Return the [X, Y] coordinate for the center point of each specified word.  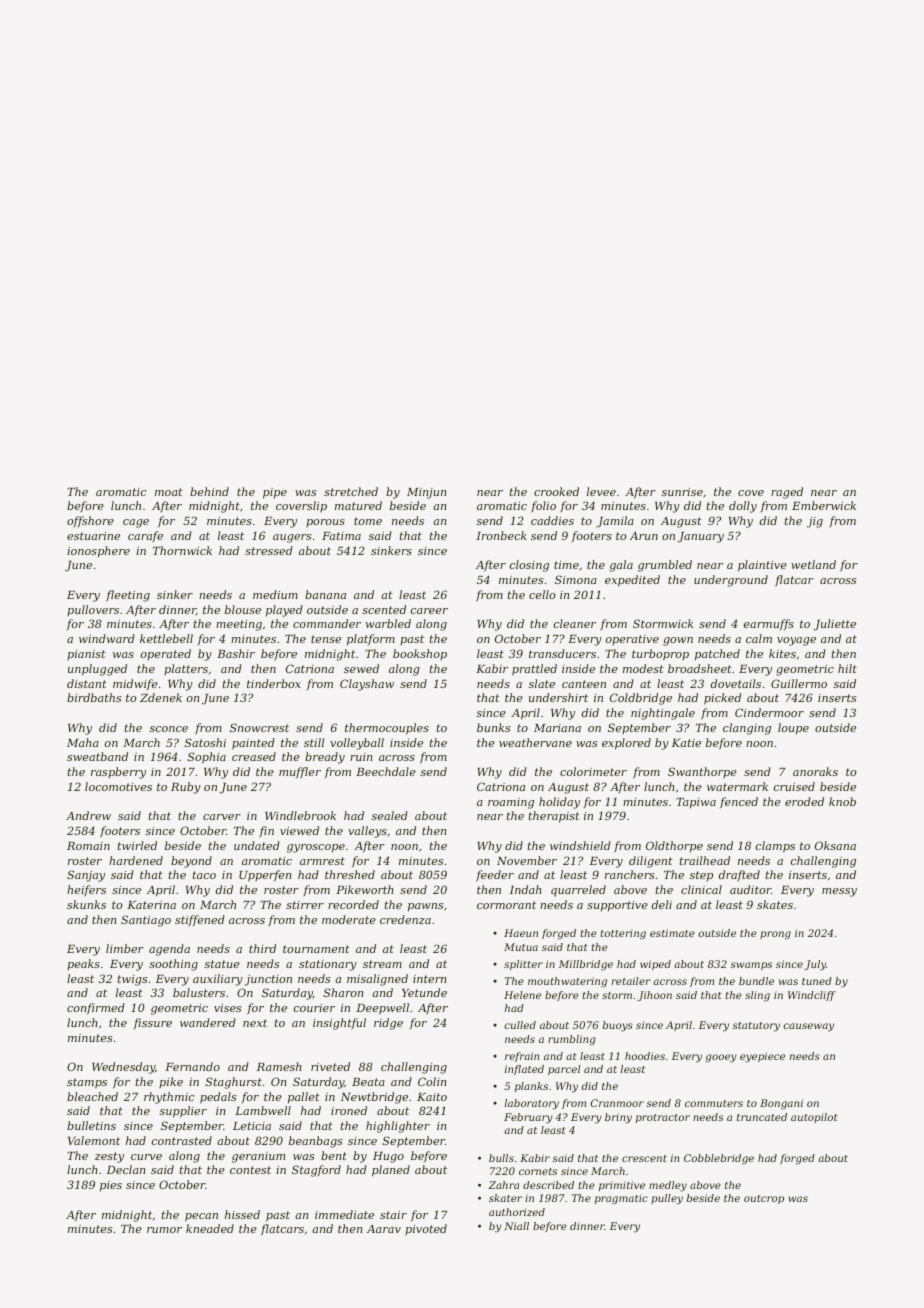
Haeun [521, 933]
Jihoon [654, 996]
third [262, 948]
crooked [556, 491]
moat [169, 492]
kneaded [210, 1228]
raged [787, 493]
